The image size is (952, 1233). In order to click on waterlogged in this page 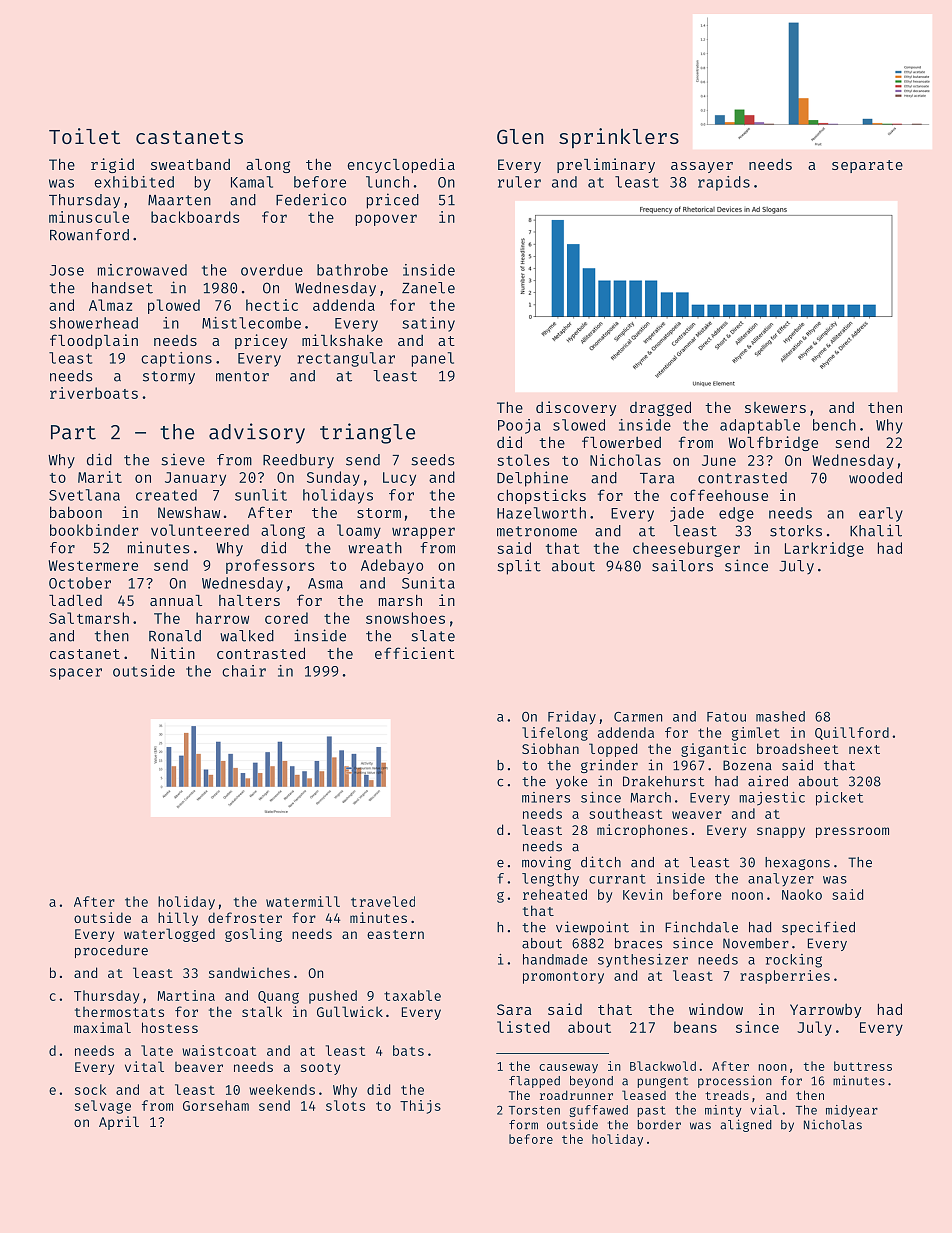, I will do `click(169, 935)`.
